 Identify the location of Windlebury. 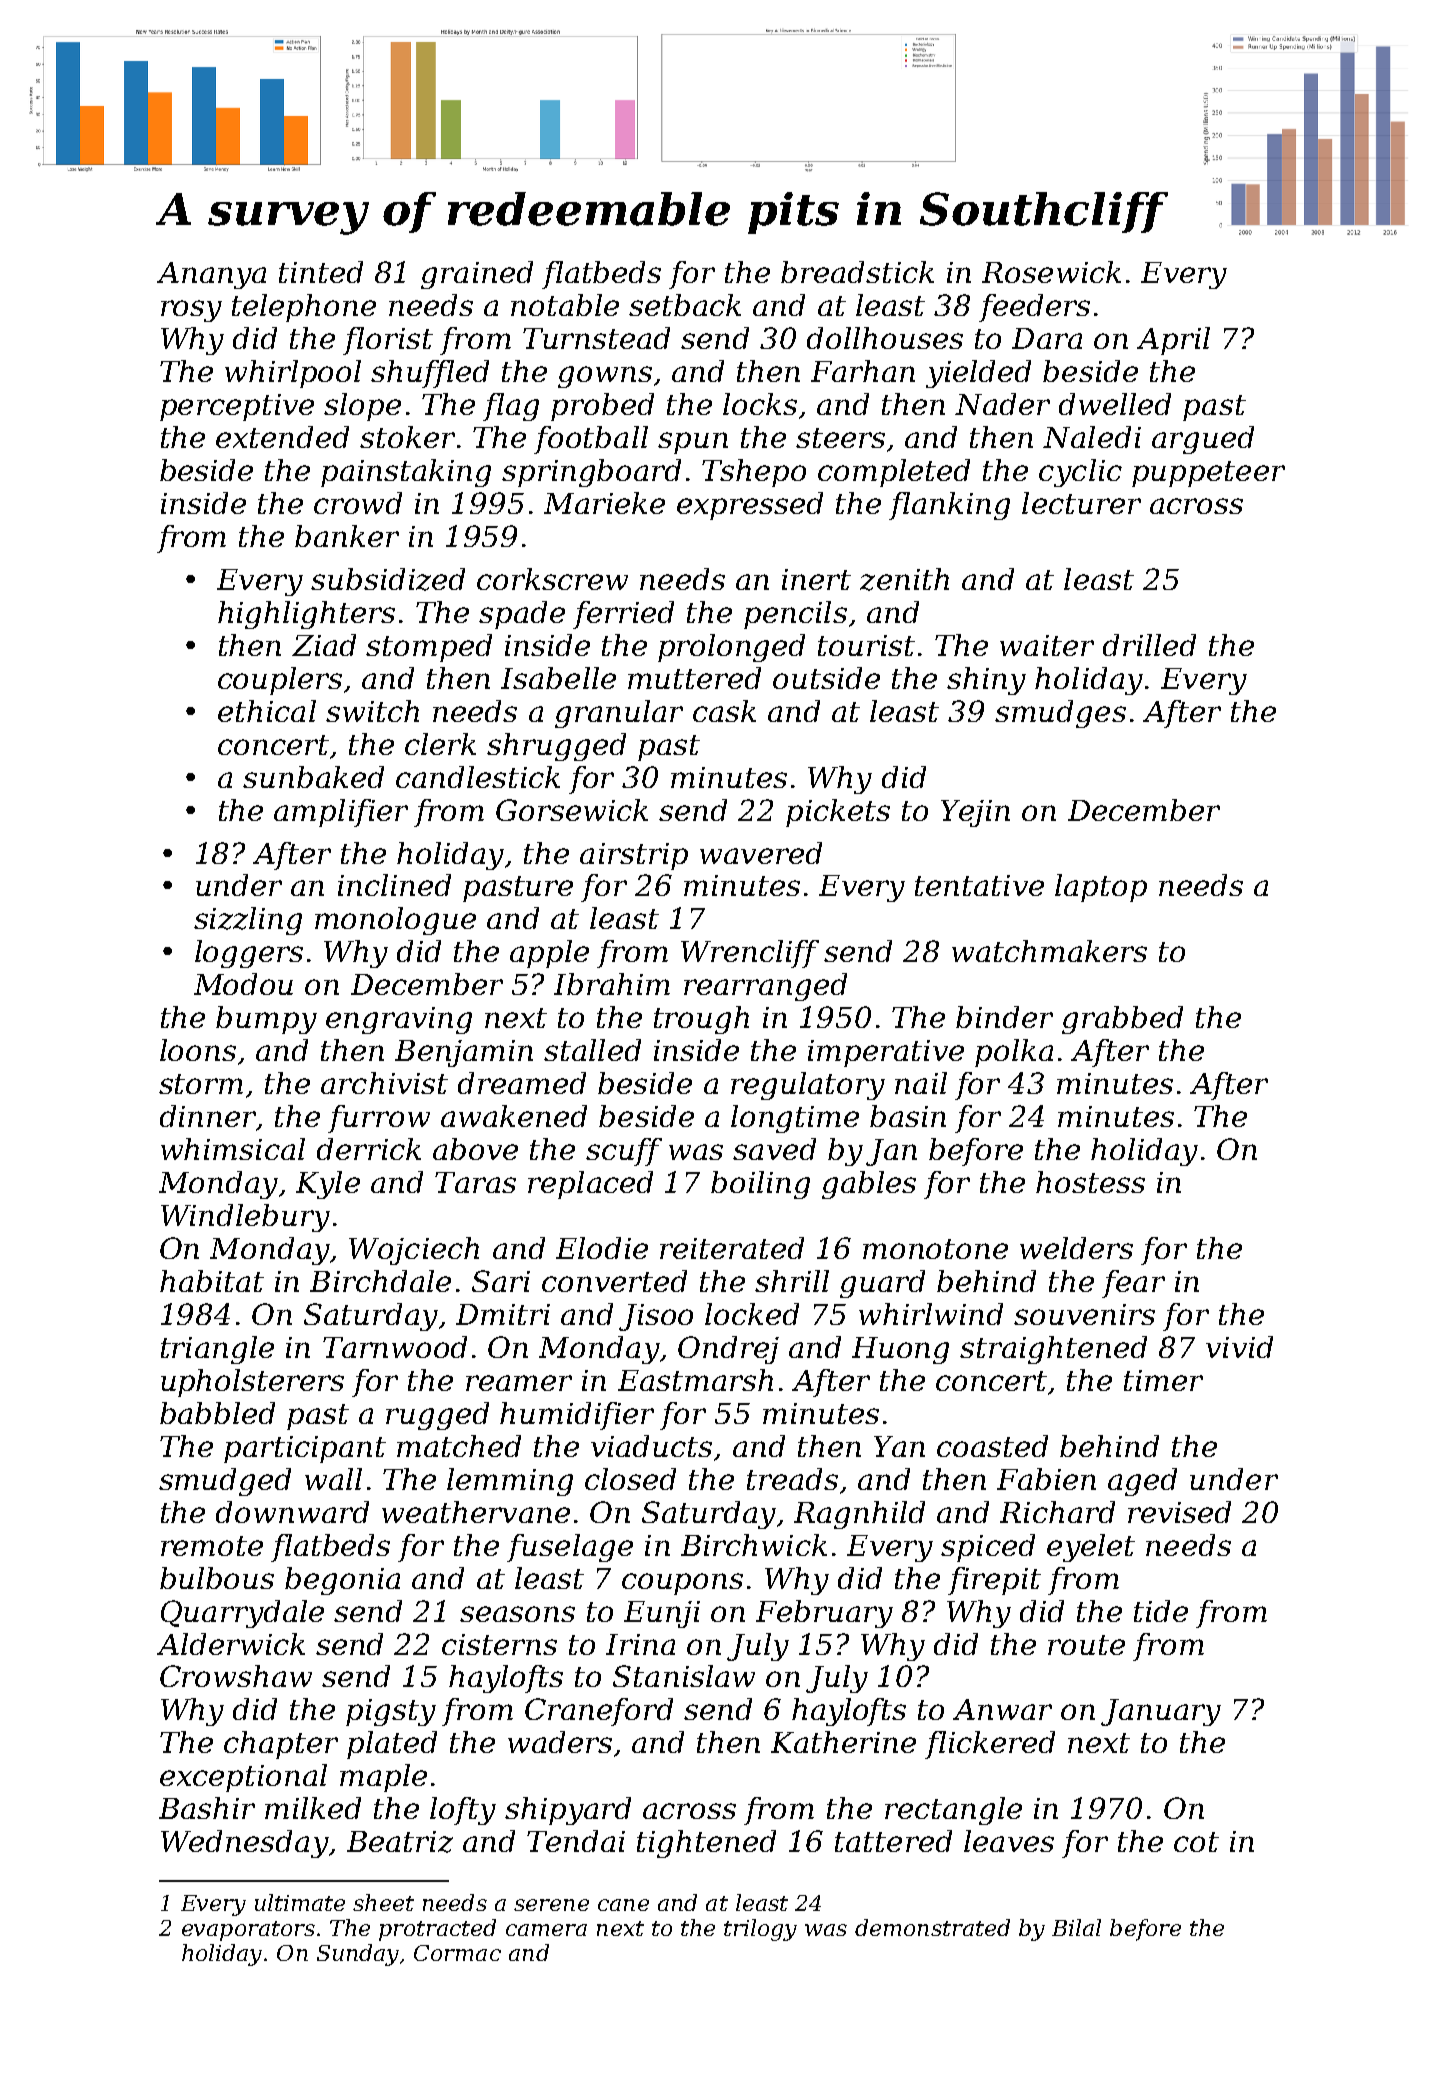
(245, 1218).
